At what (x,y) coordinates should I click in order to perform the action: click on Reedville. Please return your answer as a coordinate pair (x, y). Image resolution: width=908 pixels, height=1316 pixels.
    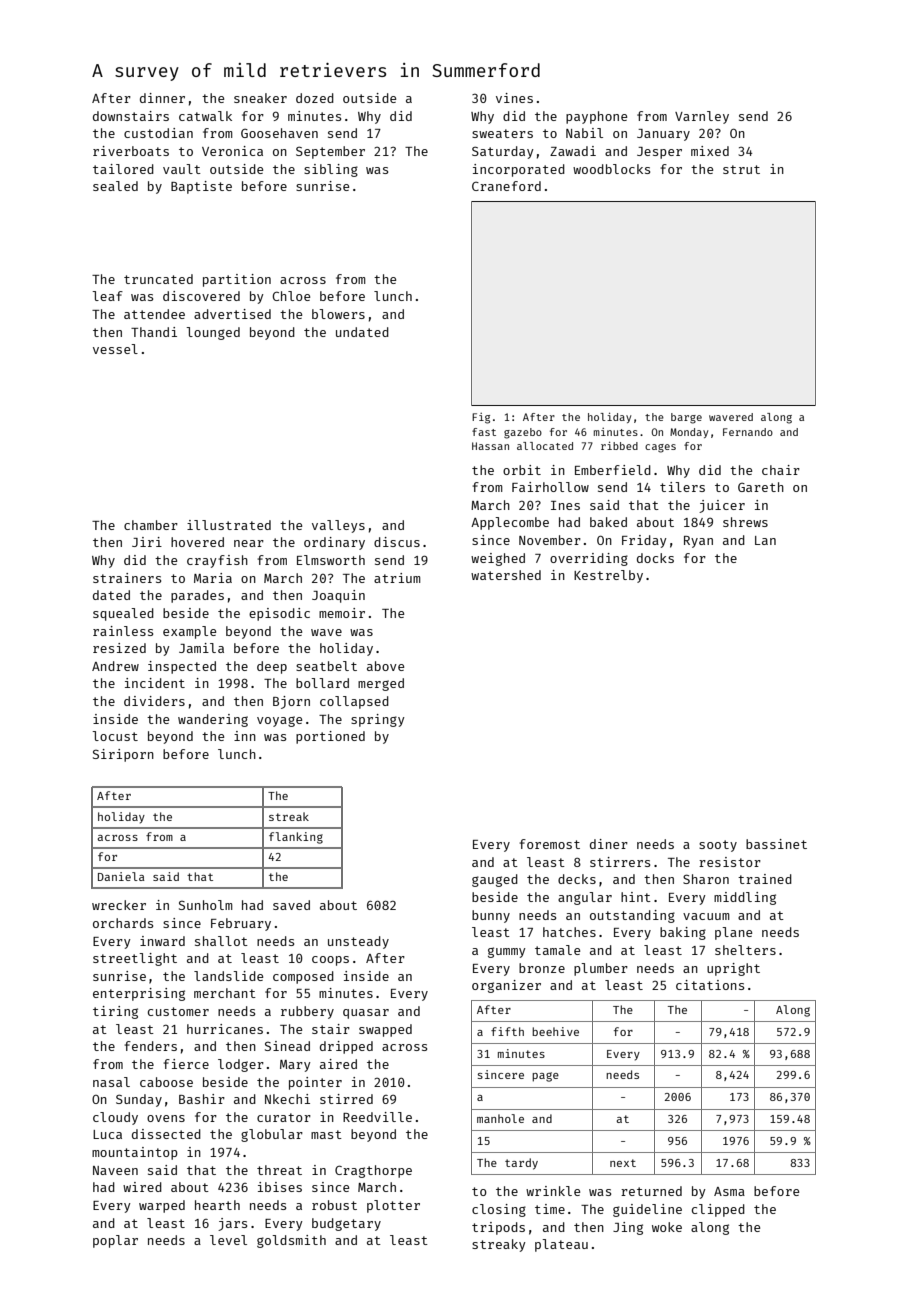
    Looking at the image, I should click on (377, 1117).
